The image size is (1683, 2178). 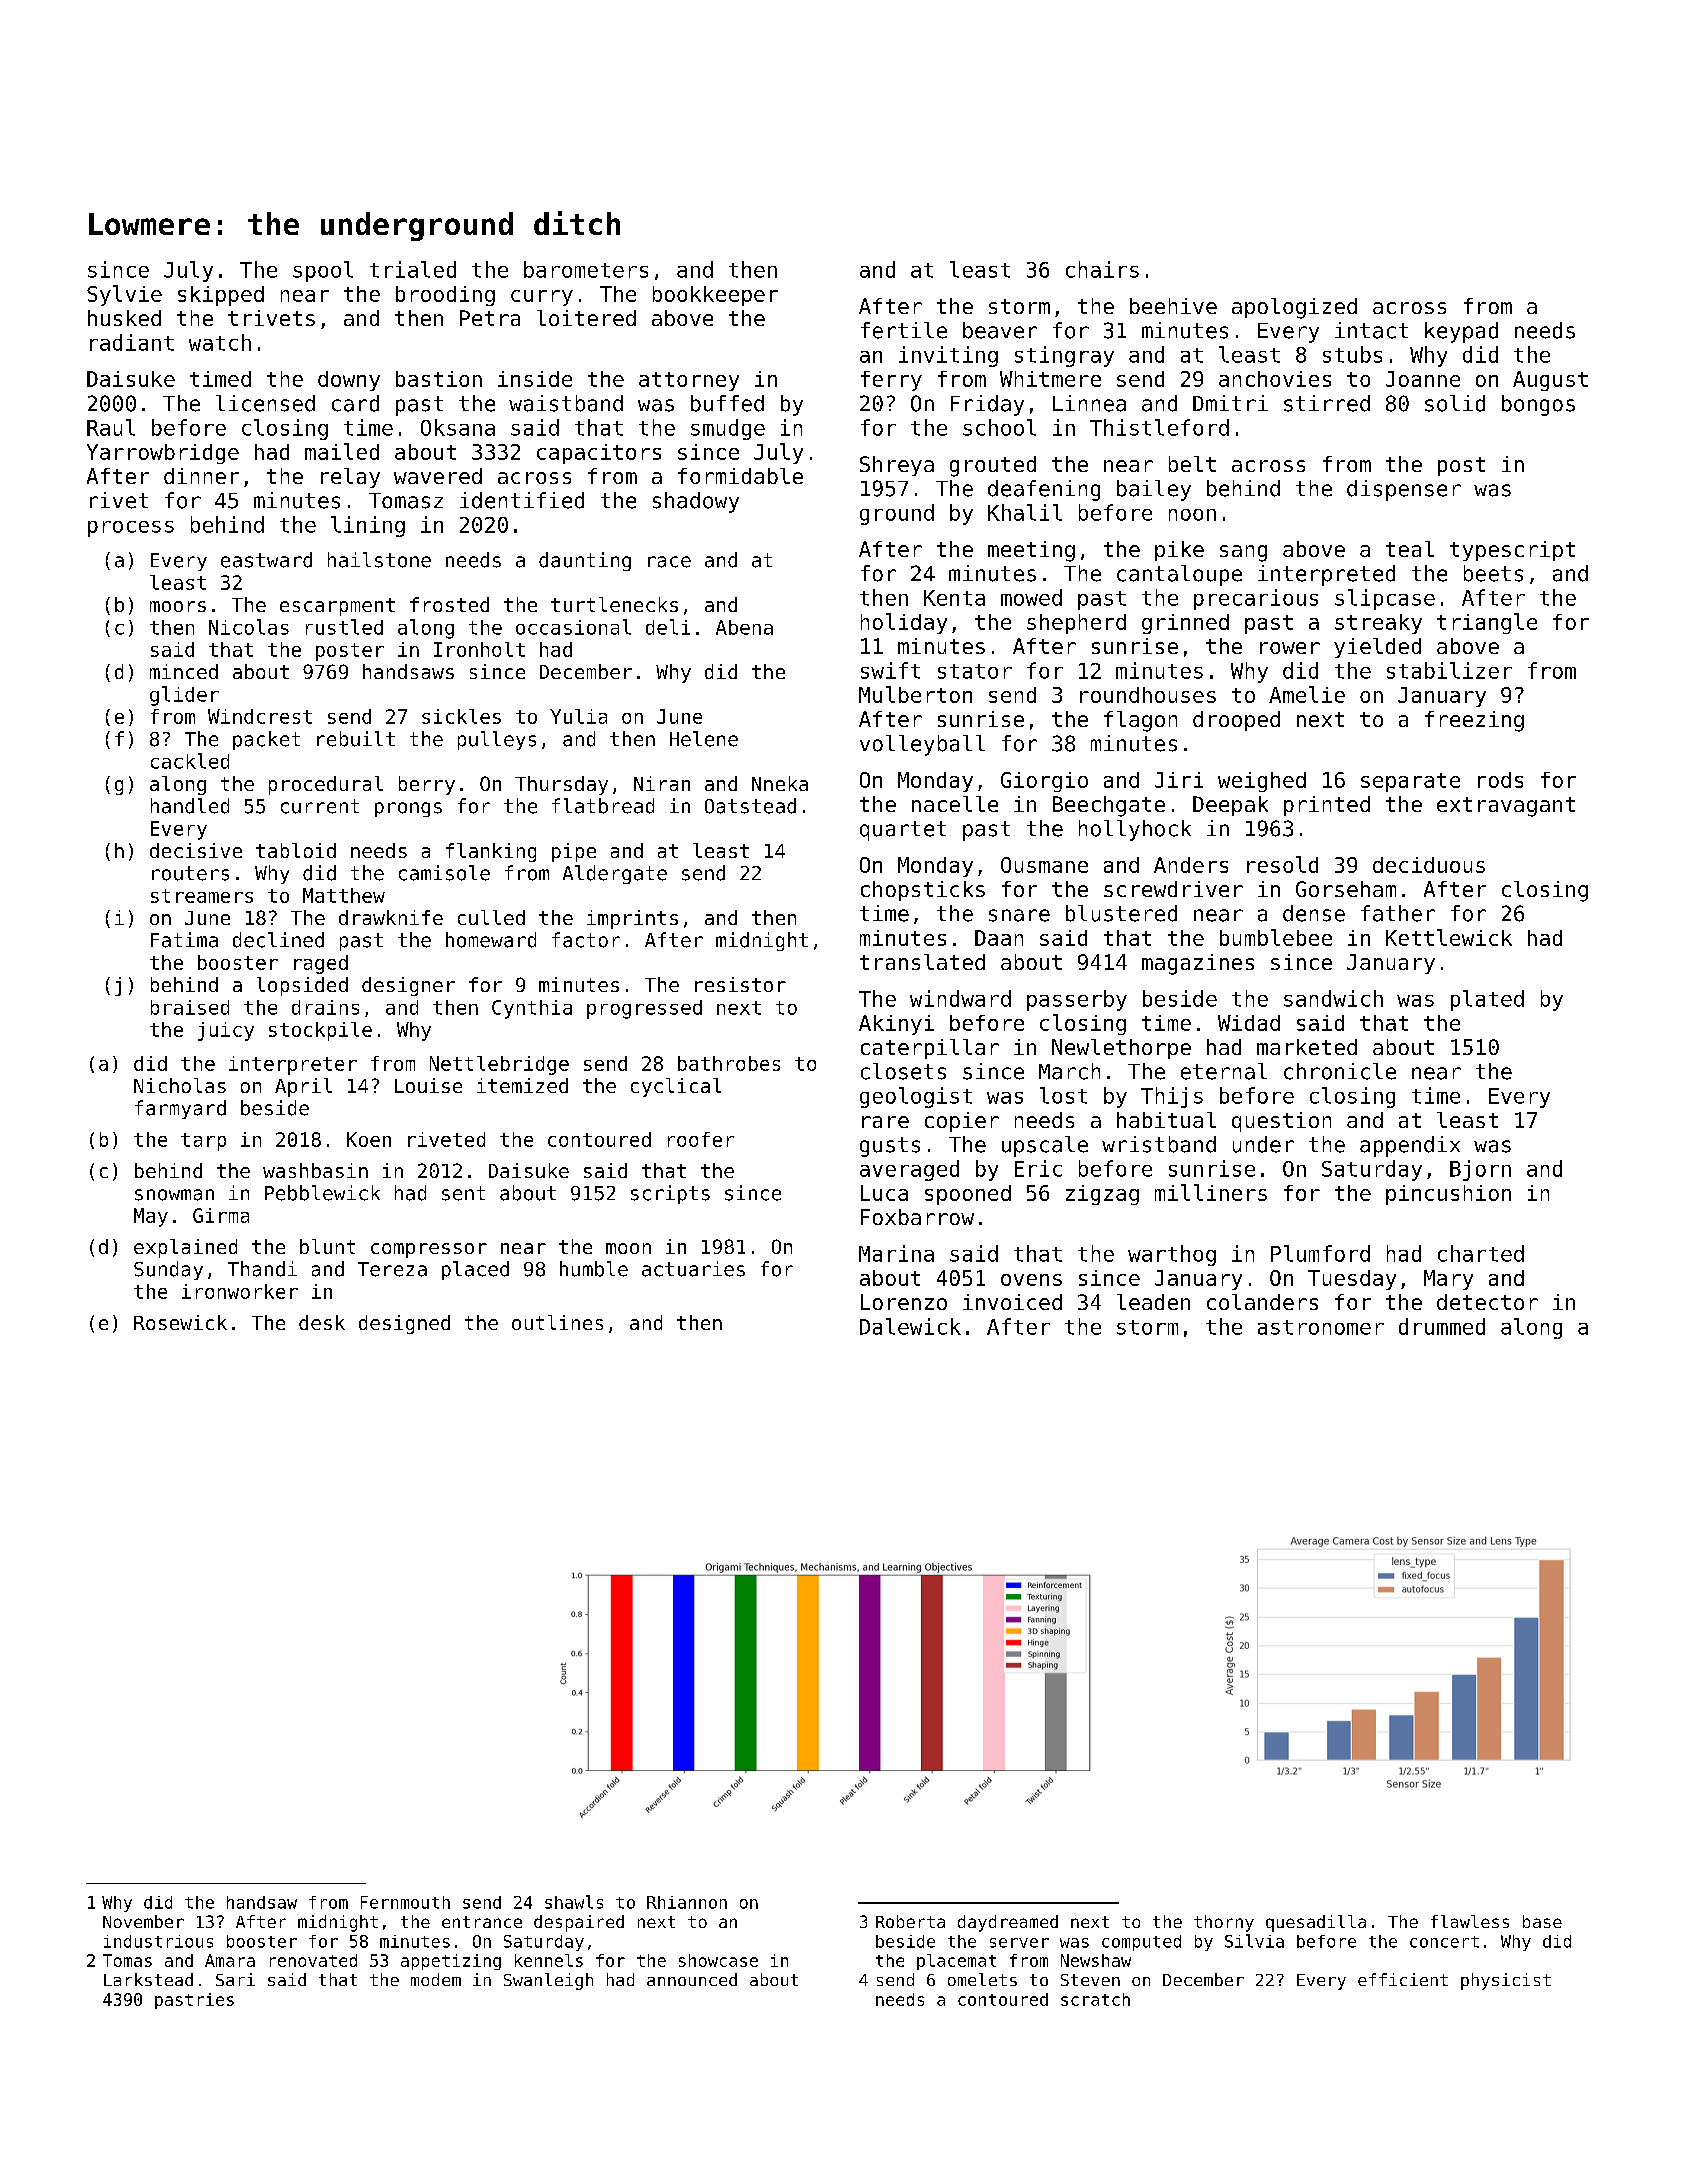 What do you see at coordinates (1153, 1302) in the screenshot?
I see `leaden` at bounding box center [1153, 1302].
